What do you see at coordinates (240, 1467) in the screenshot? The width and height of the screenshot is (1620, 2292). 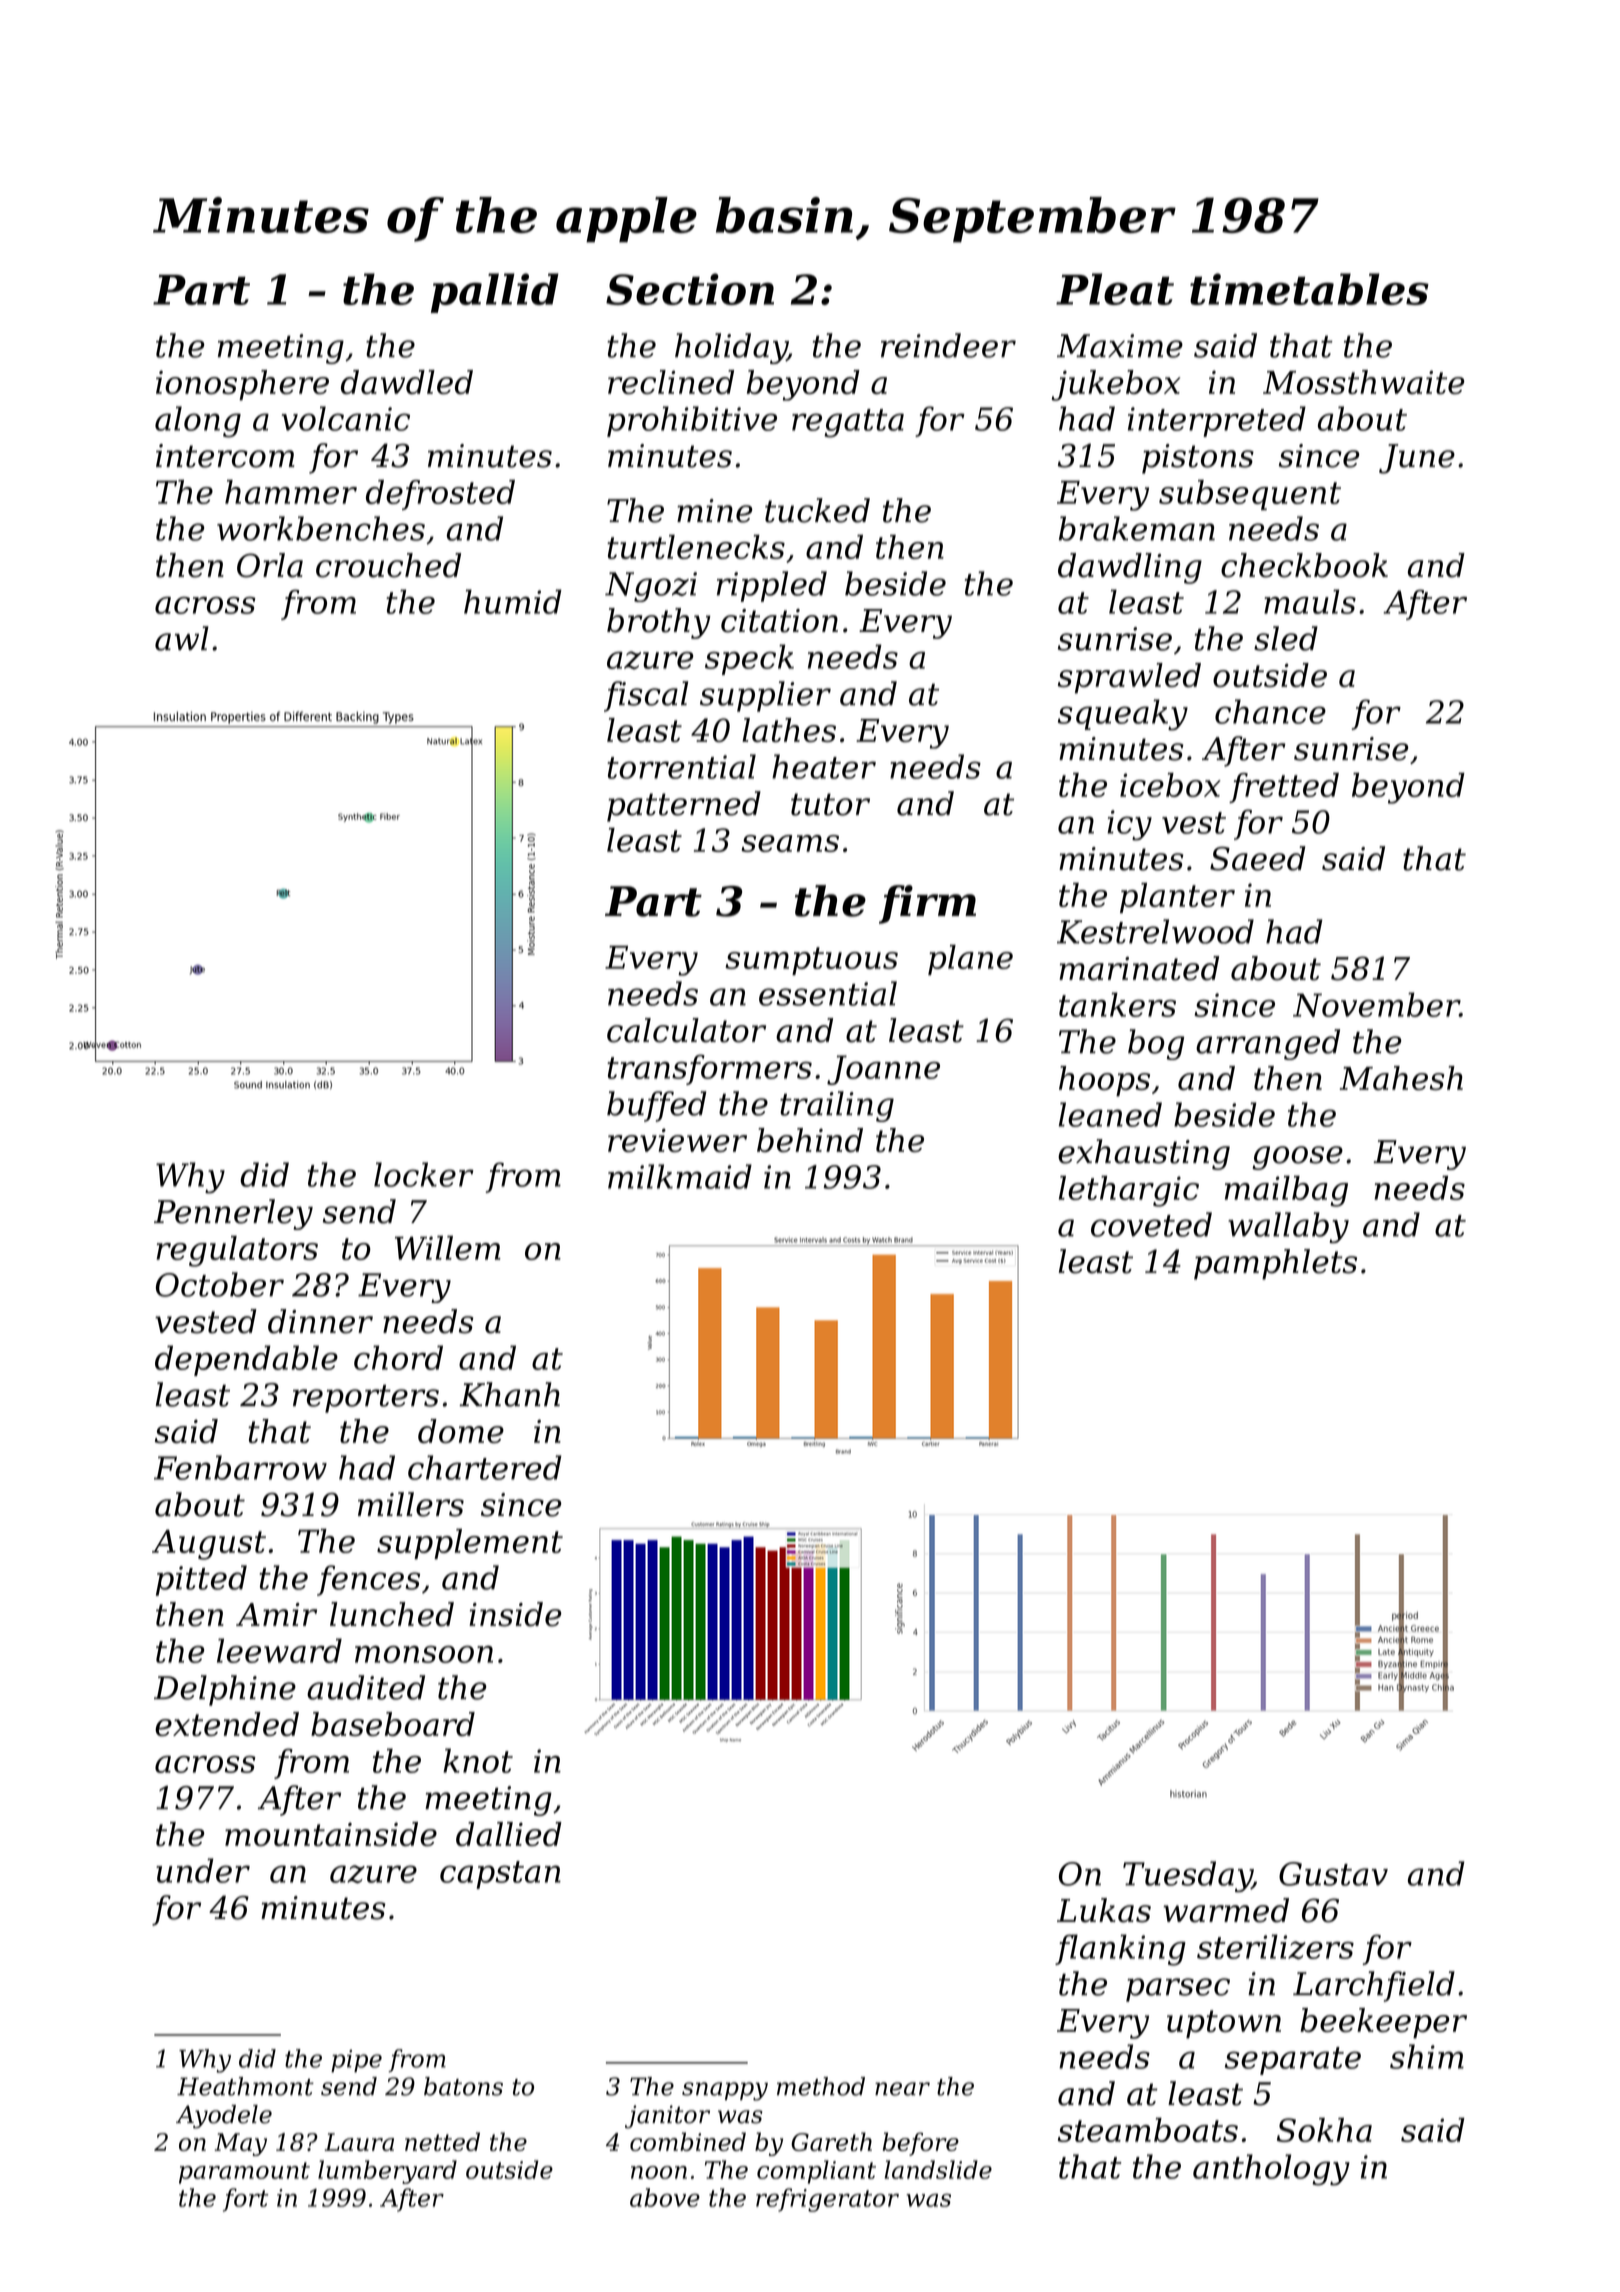 I see `Fenbarrow` at bounding box center [240, 1467].
